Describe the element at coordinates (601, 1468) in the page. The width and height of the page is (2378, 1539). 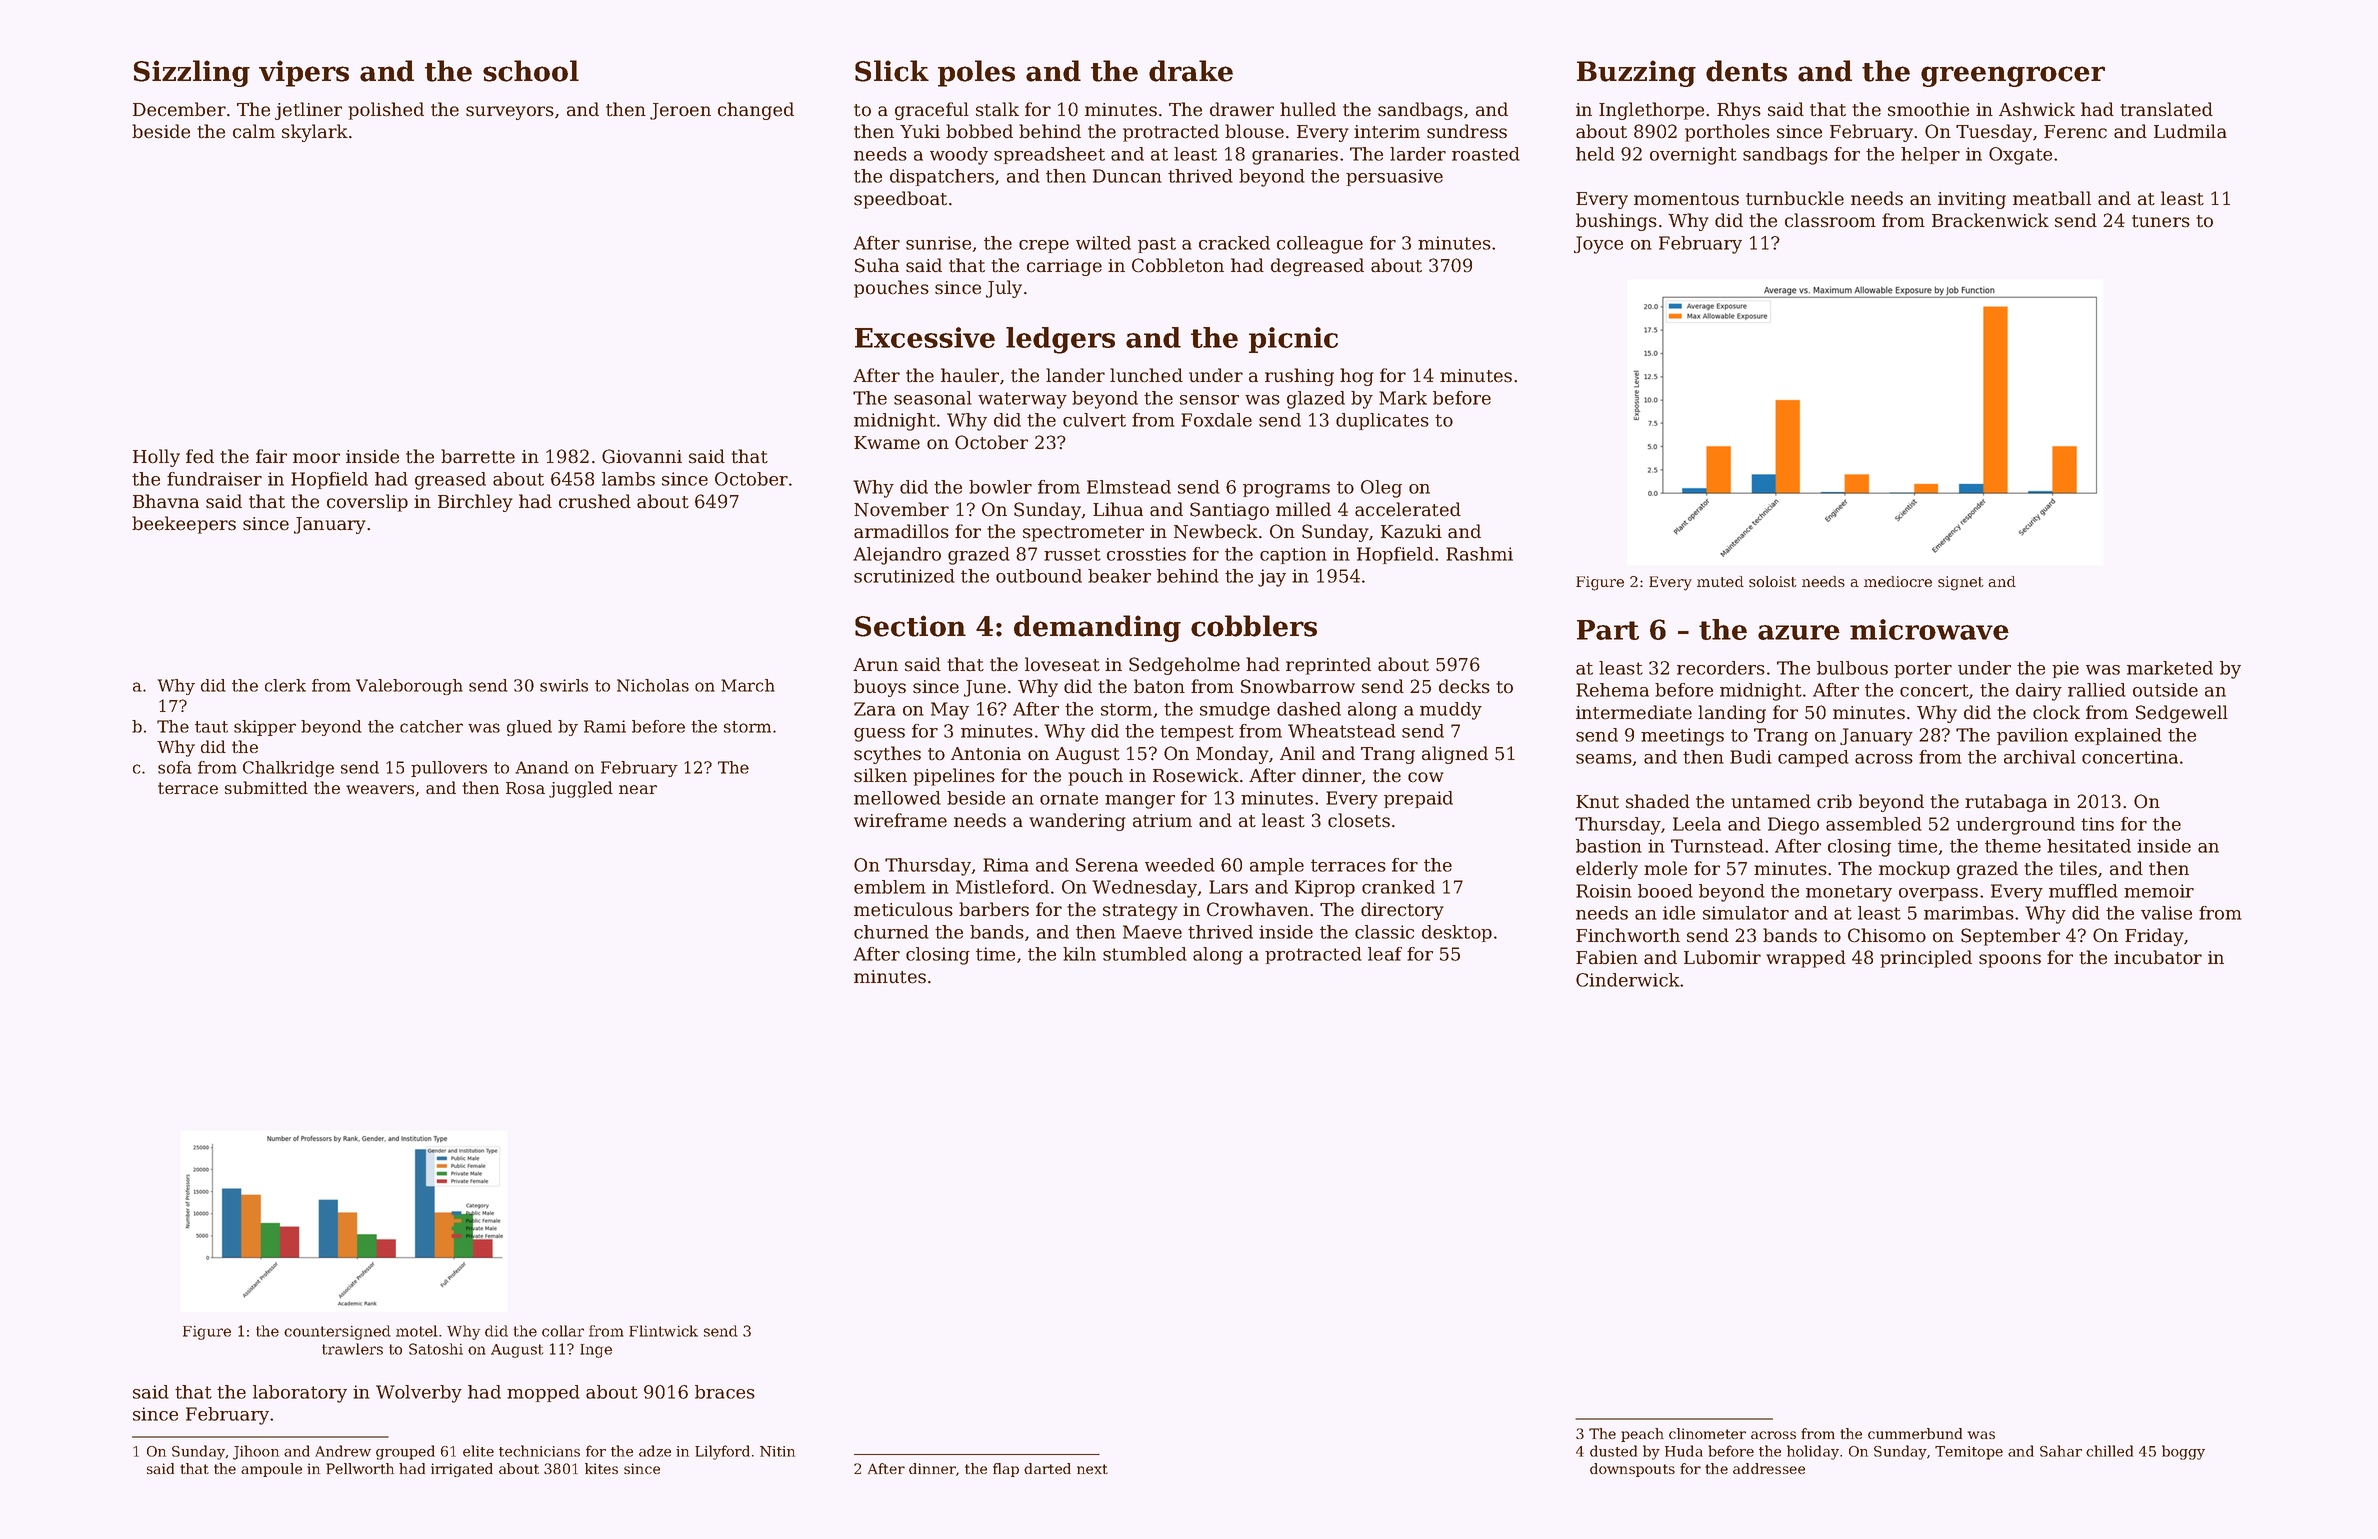
I see `kites` at that location.
